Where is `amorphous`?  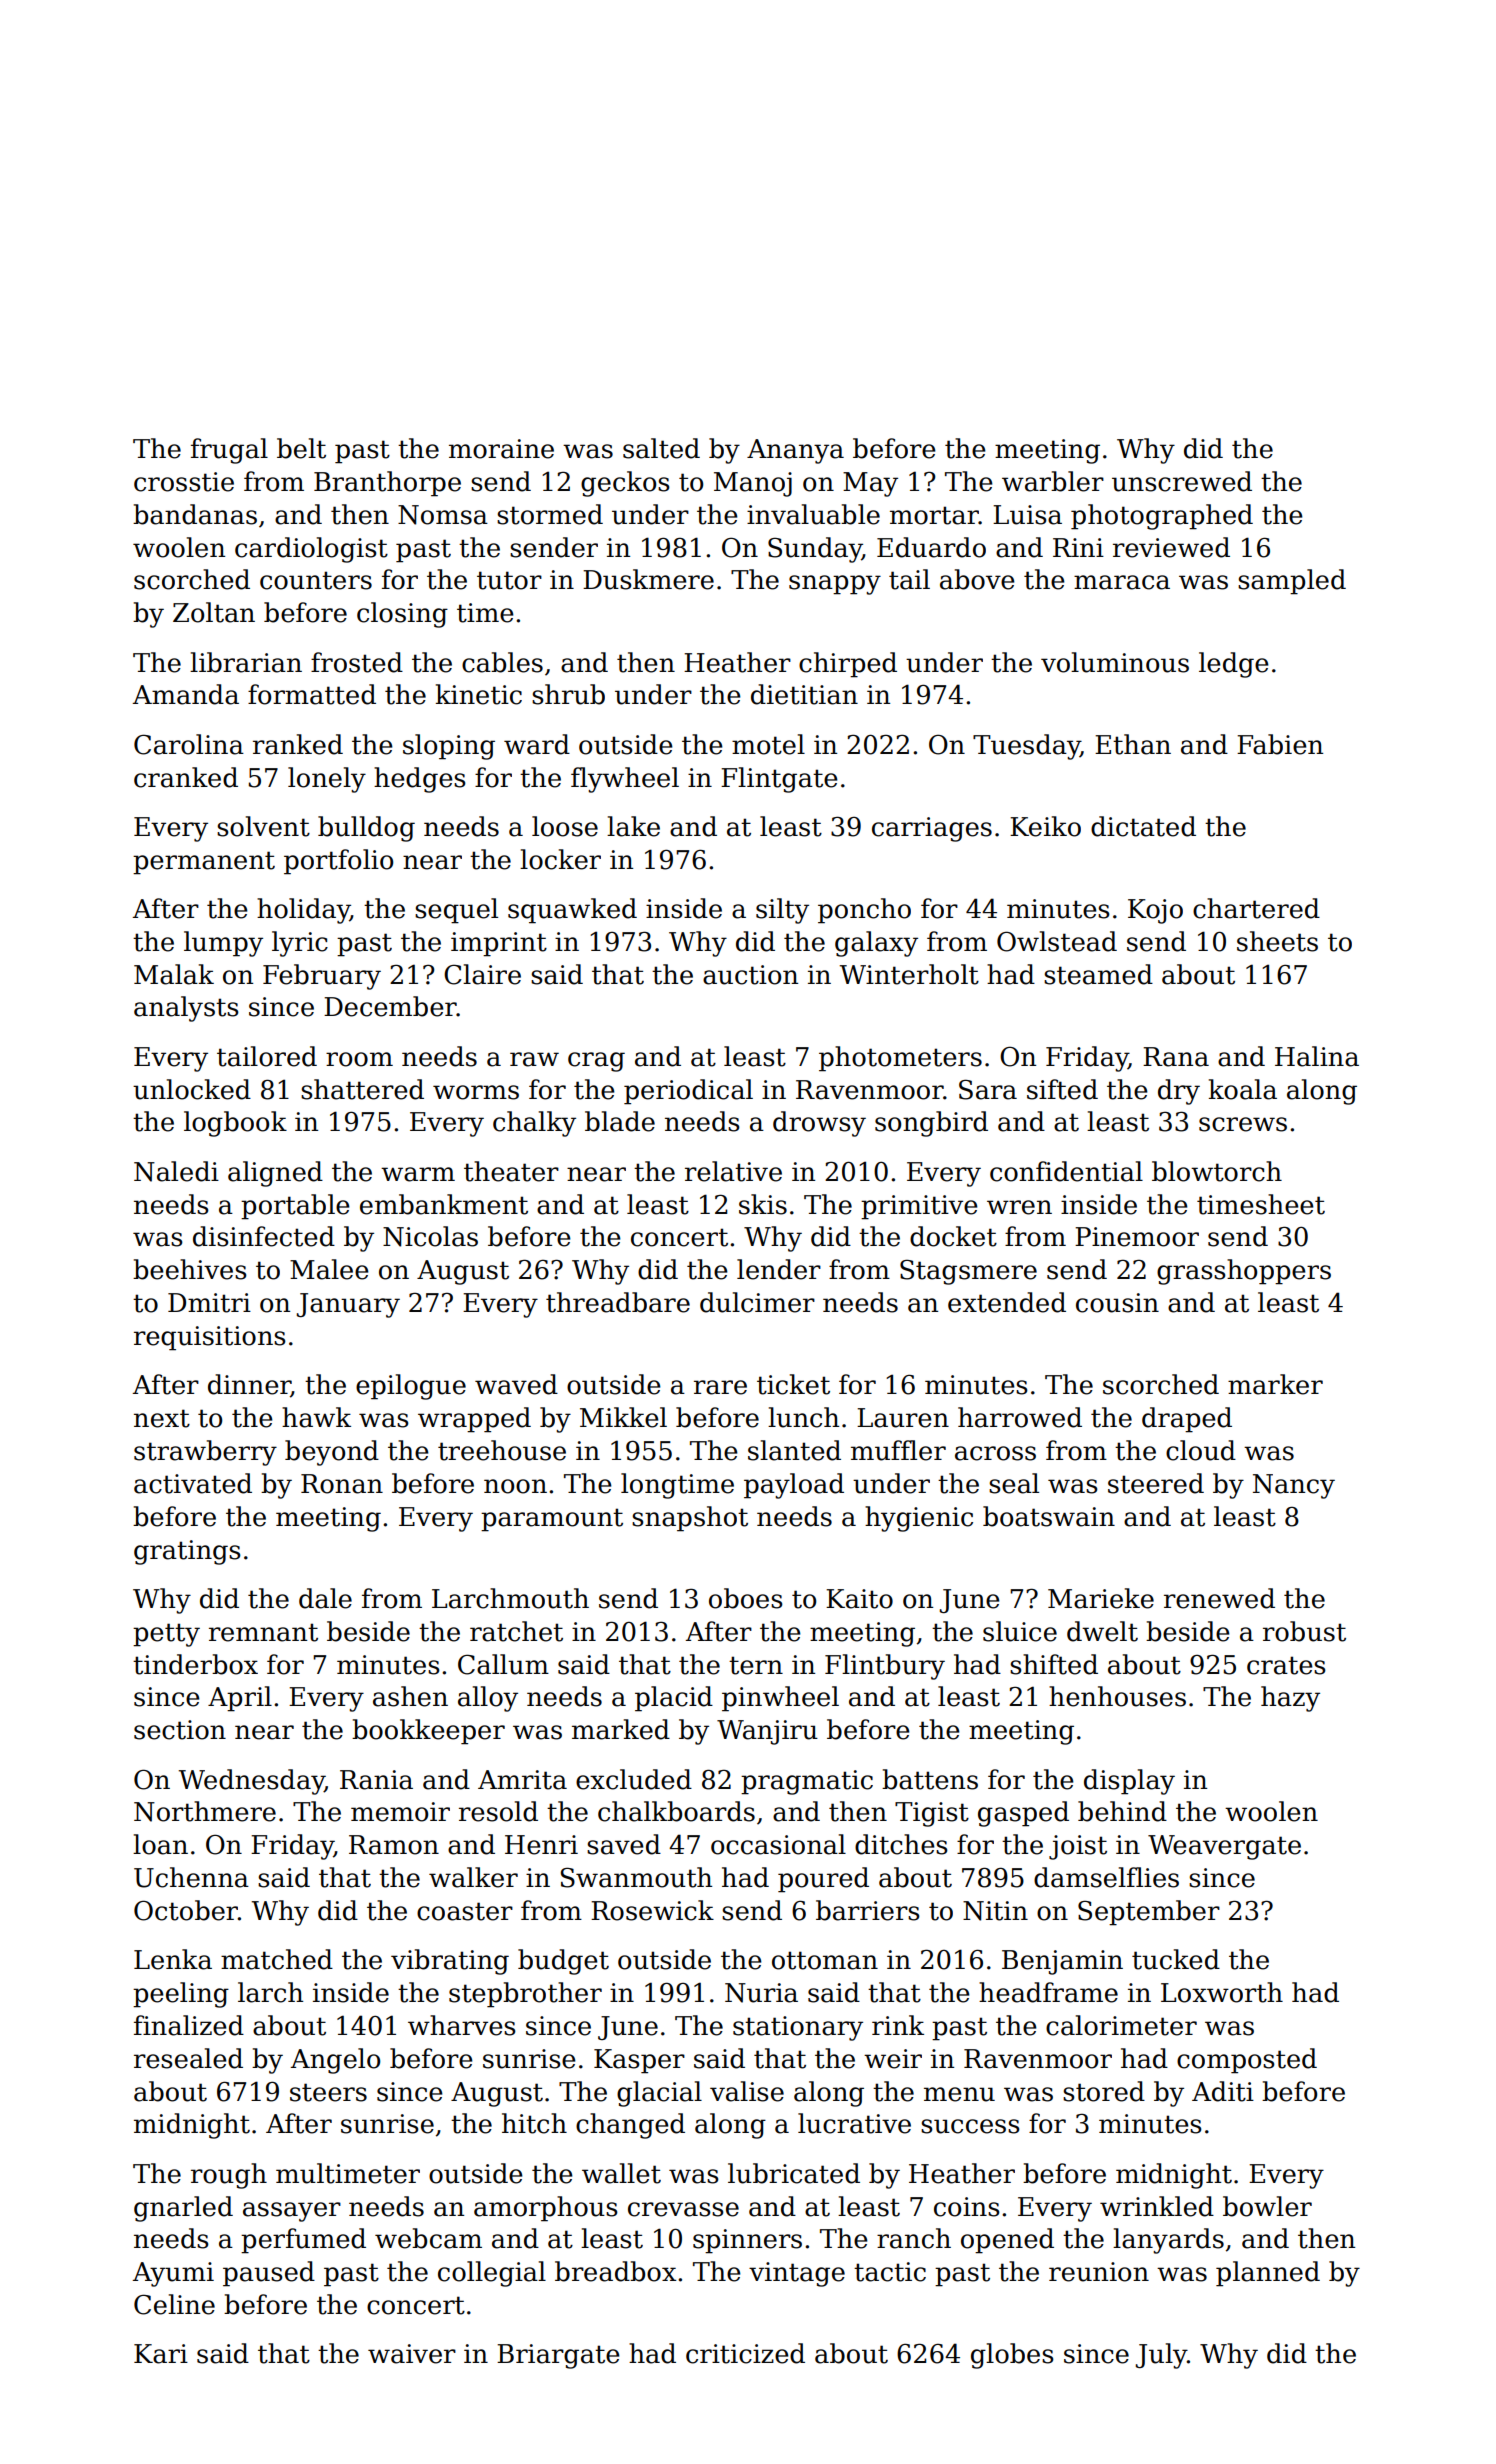
amorphous is located at coordinates (546, 2209).
